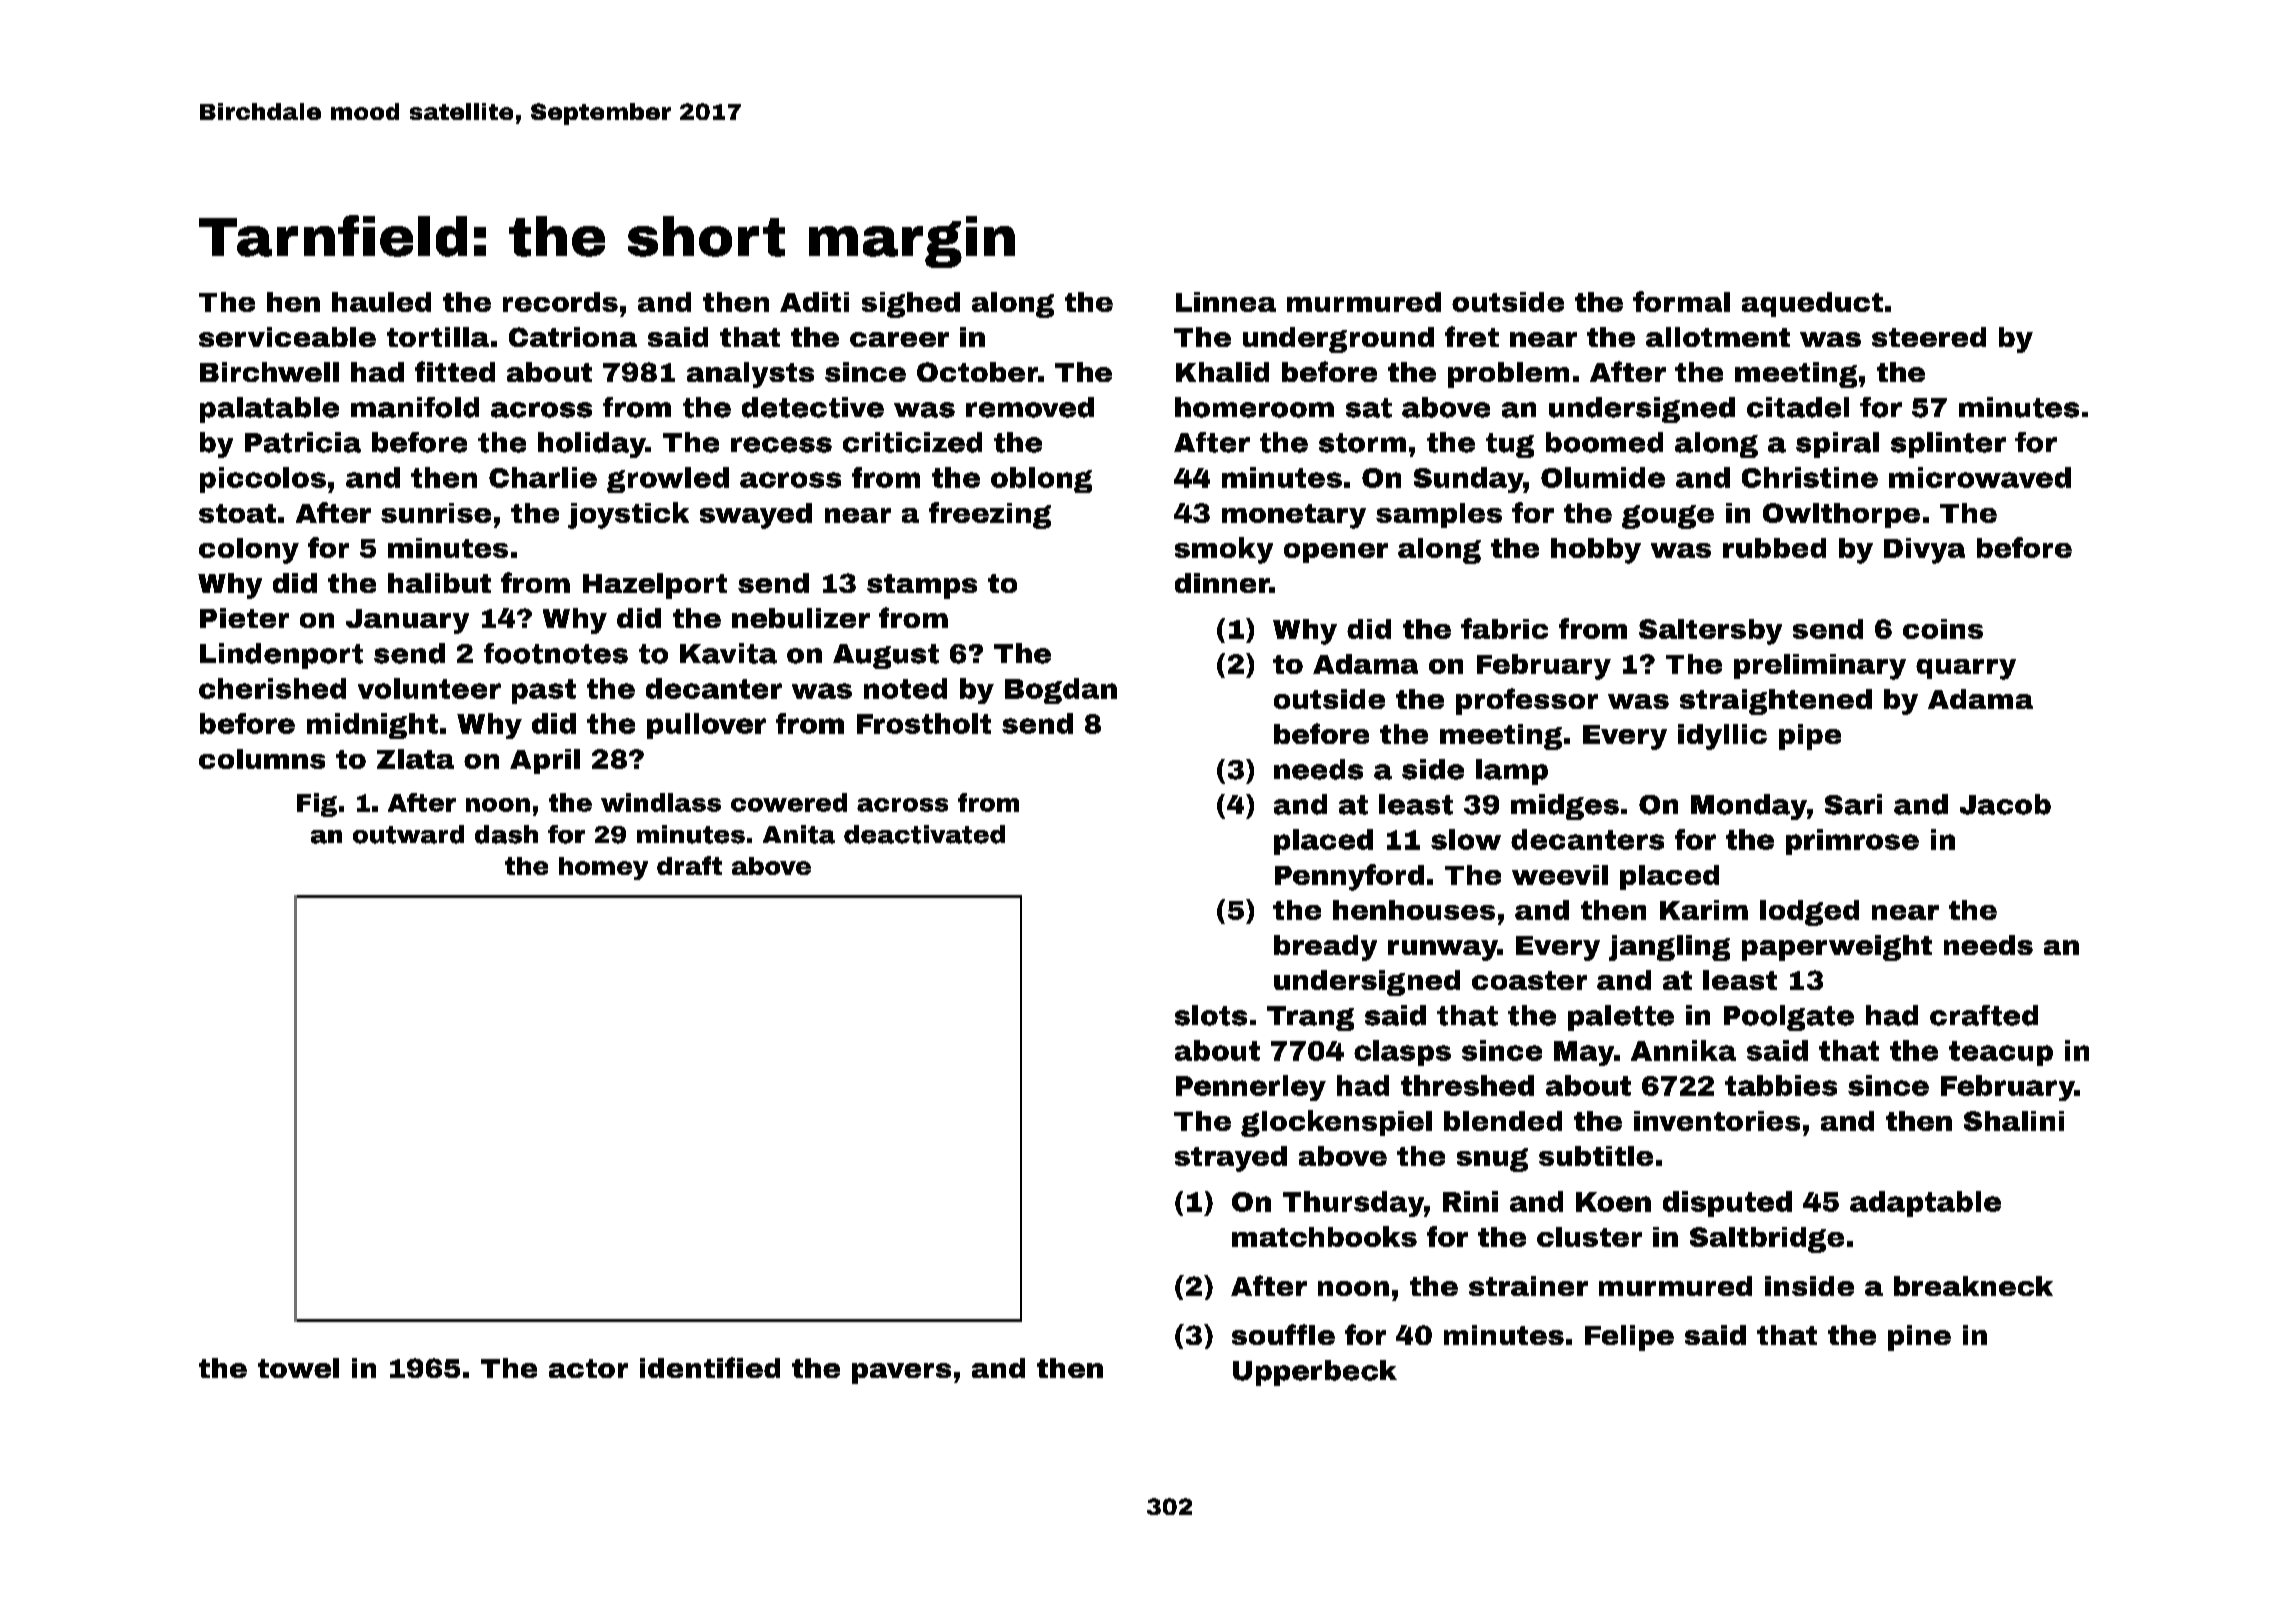 Image resolution: width=2292 pixels, height=1620 pixels. Describe the element at coordinates (1349, 877) in the screenshot. I see `Pennyford` at that location.
